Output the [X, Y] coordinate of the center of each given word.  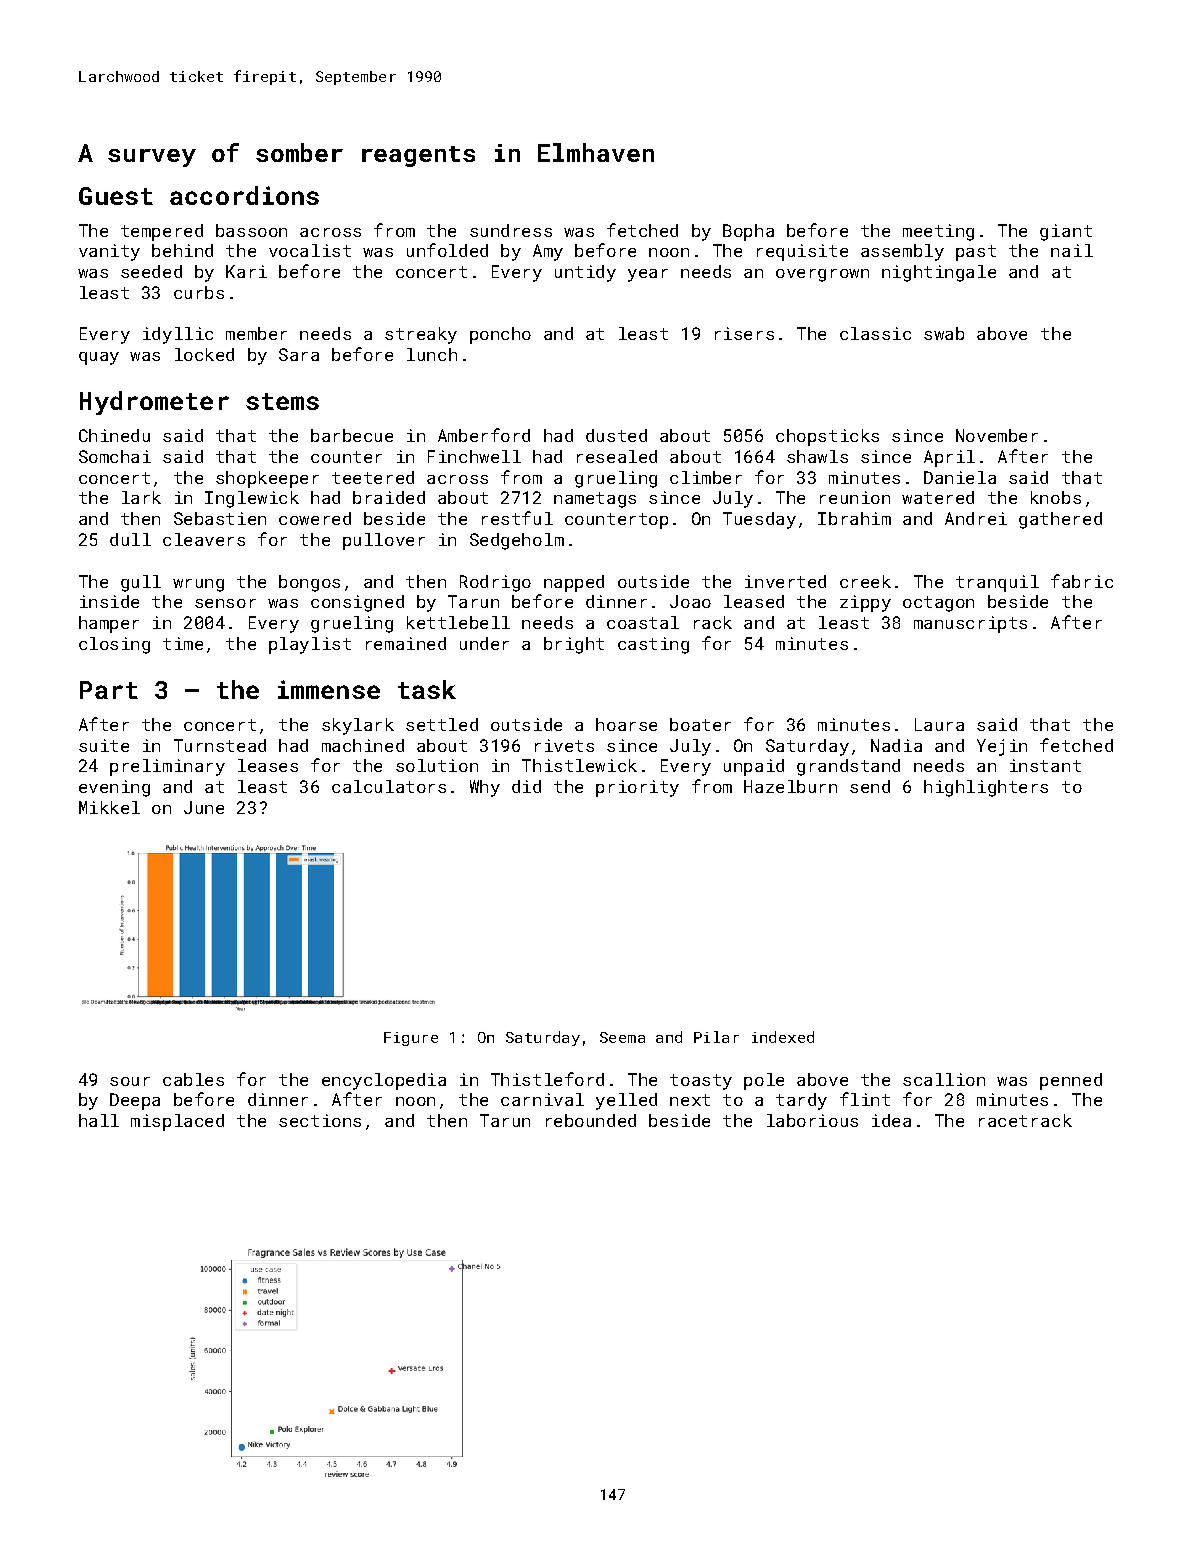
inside [109, 601]
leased [754, 601]
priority [637, 788]
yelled [626, 1101]
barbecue [352, 435]
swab [944, 333]
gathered [1060, 520]
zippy [865, 603]
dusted [616, 435]
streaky [421, 335]
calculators [389, 786]
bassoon [251, 230]
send [870, 786]
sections [320, 1120]
